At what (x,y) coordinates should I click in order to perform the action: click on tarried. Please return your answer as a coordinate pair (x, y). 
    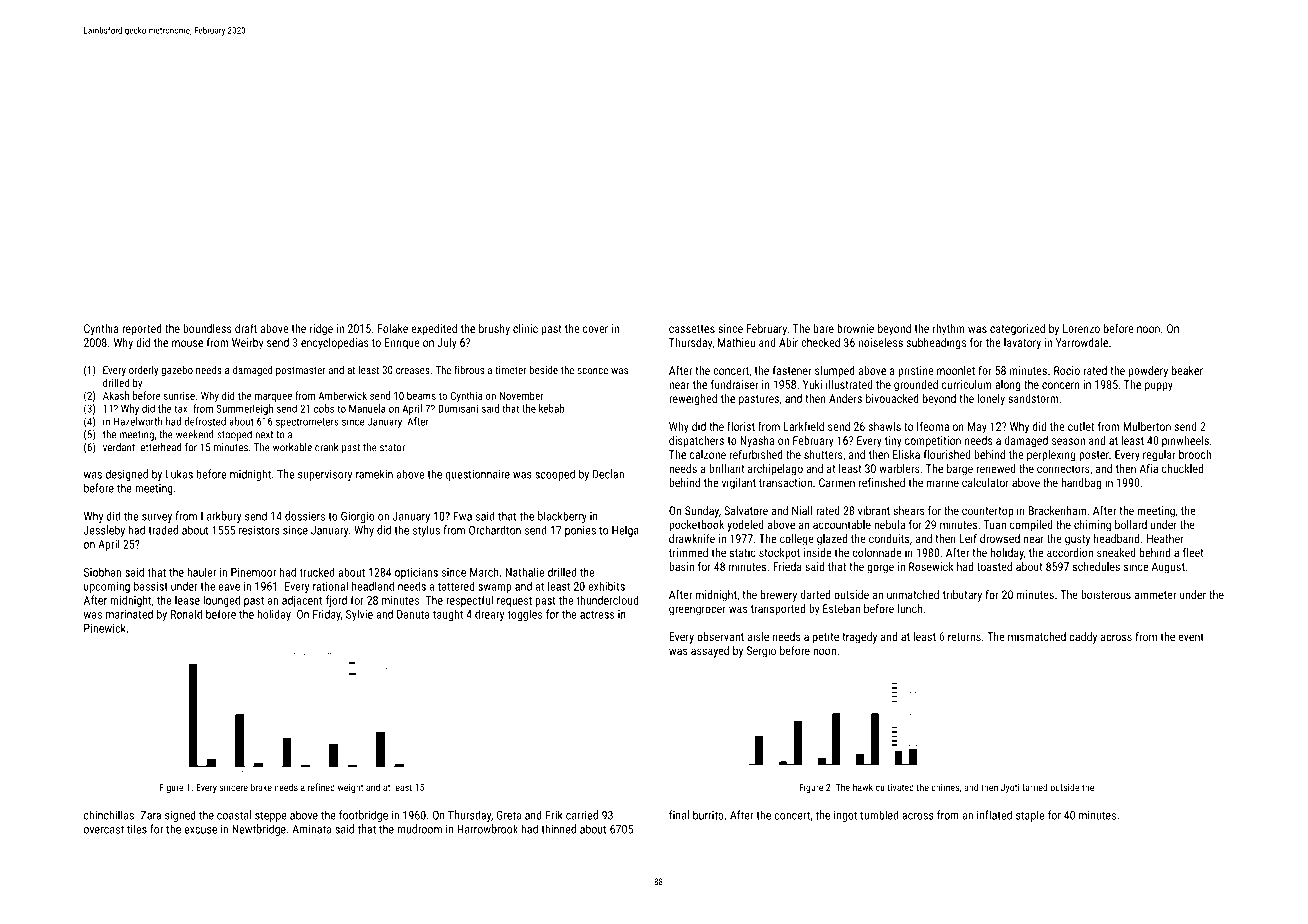
    Looking at the image, I should click on (1035, 787).
